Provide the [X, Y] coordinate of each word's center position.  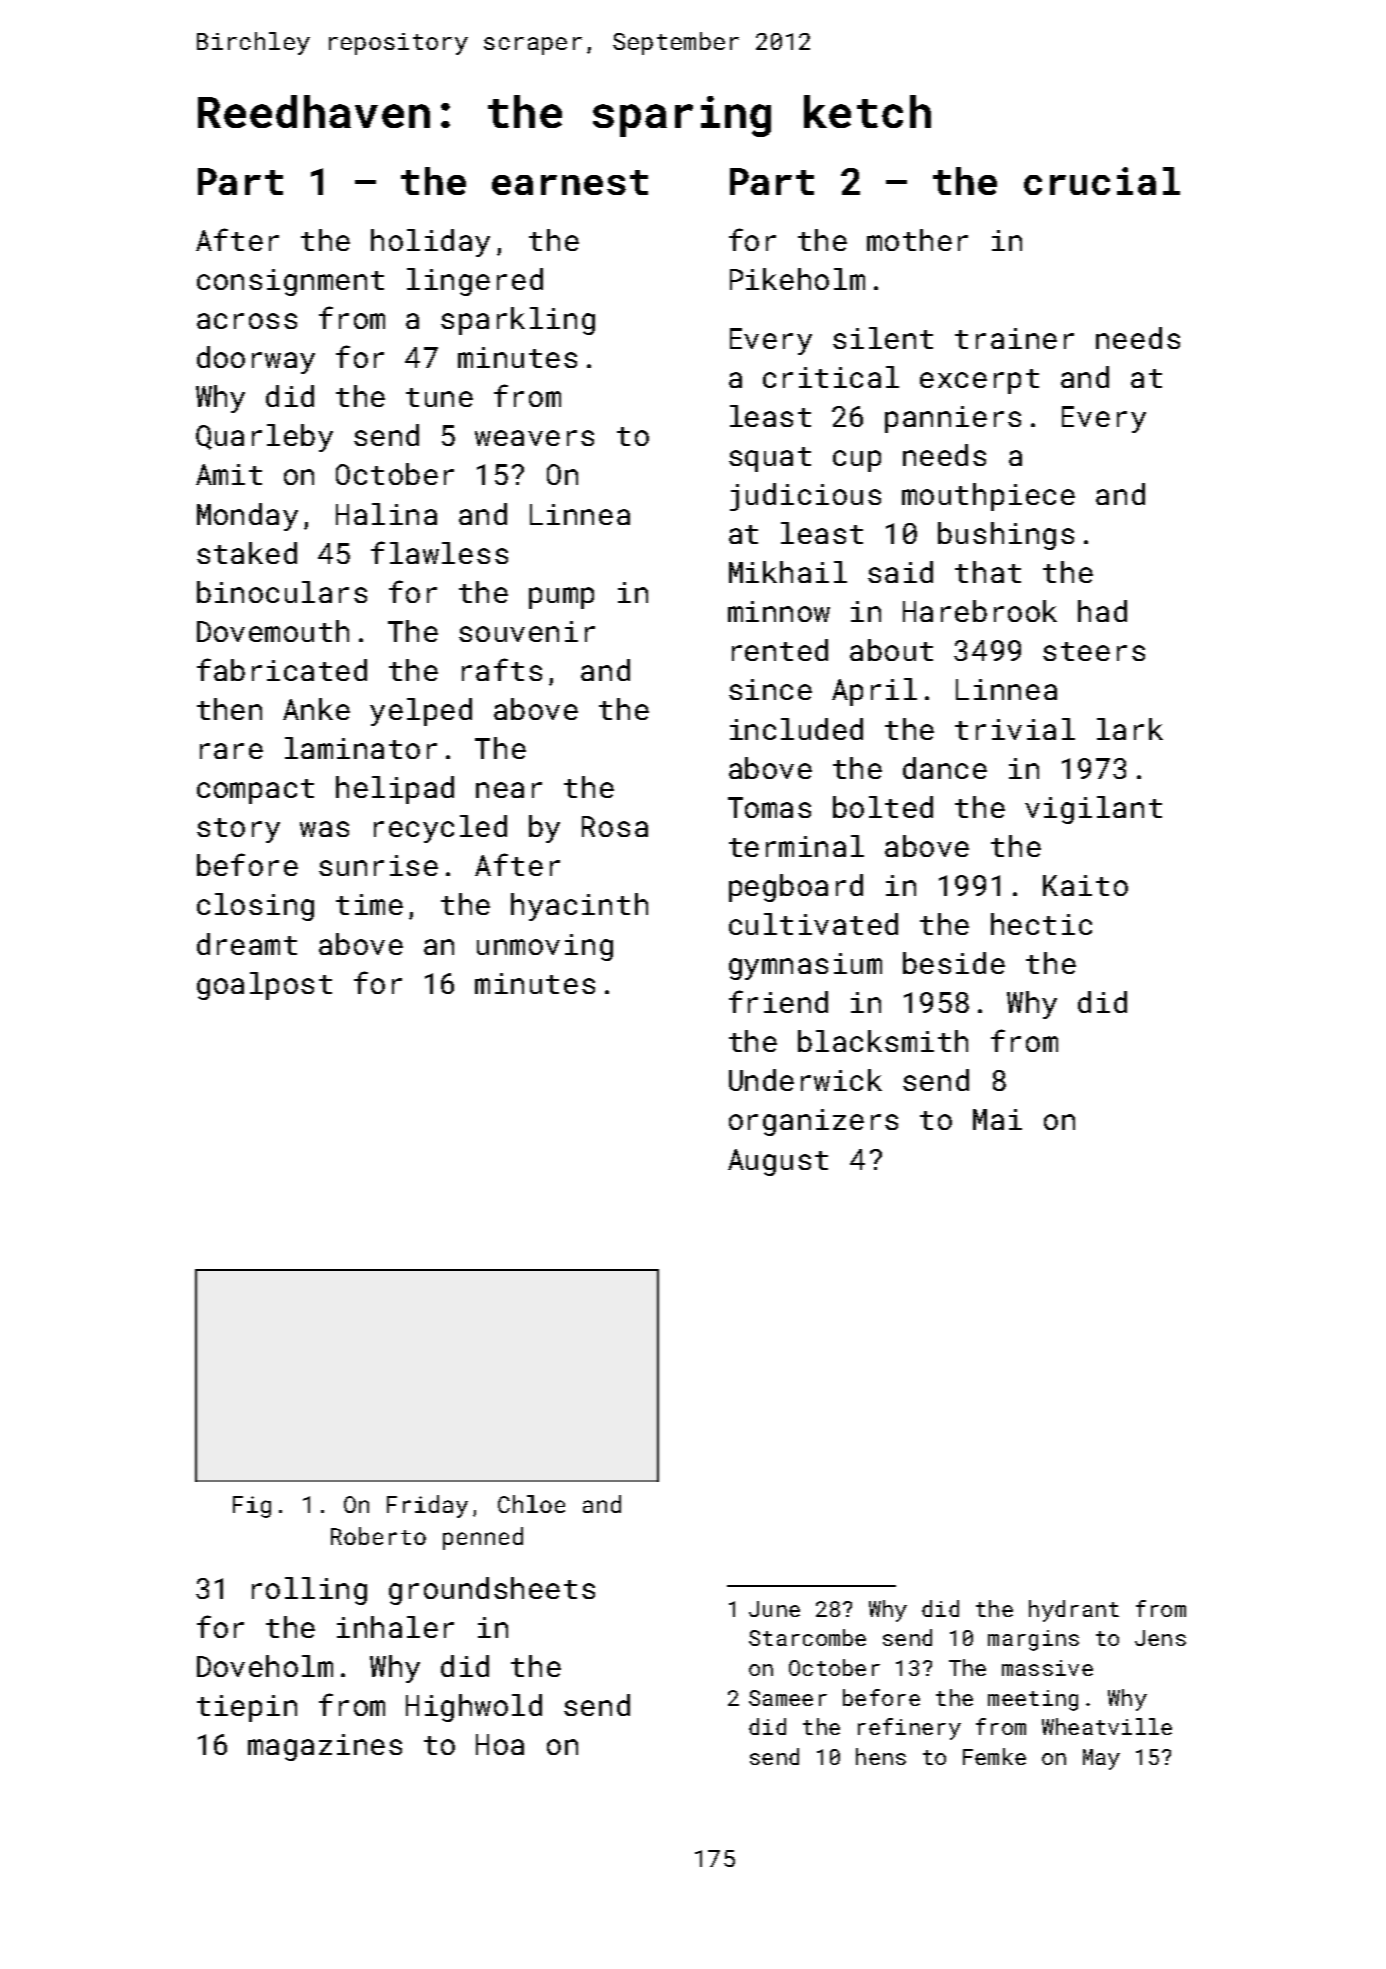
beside [954, 963]
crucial [1102, 181]
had [1102, 611]
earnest [570, 182]
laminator [361, 748]
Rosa [615, 826]
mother [917, 240]
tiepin [247, 1708]
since [770, 689]
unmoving [545, 947]
